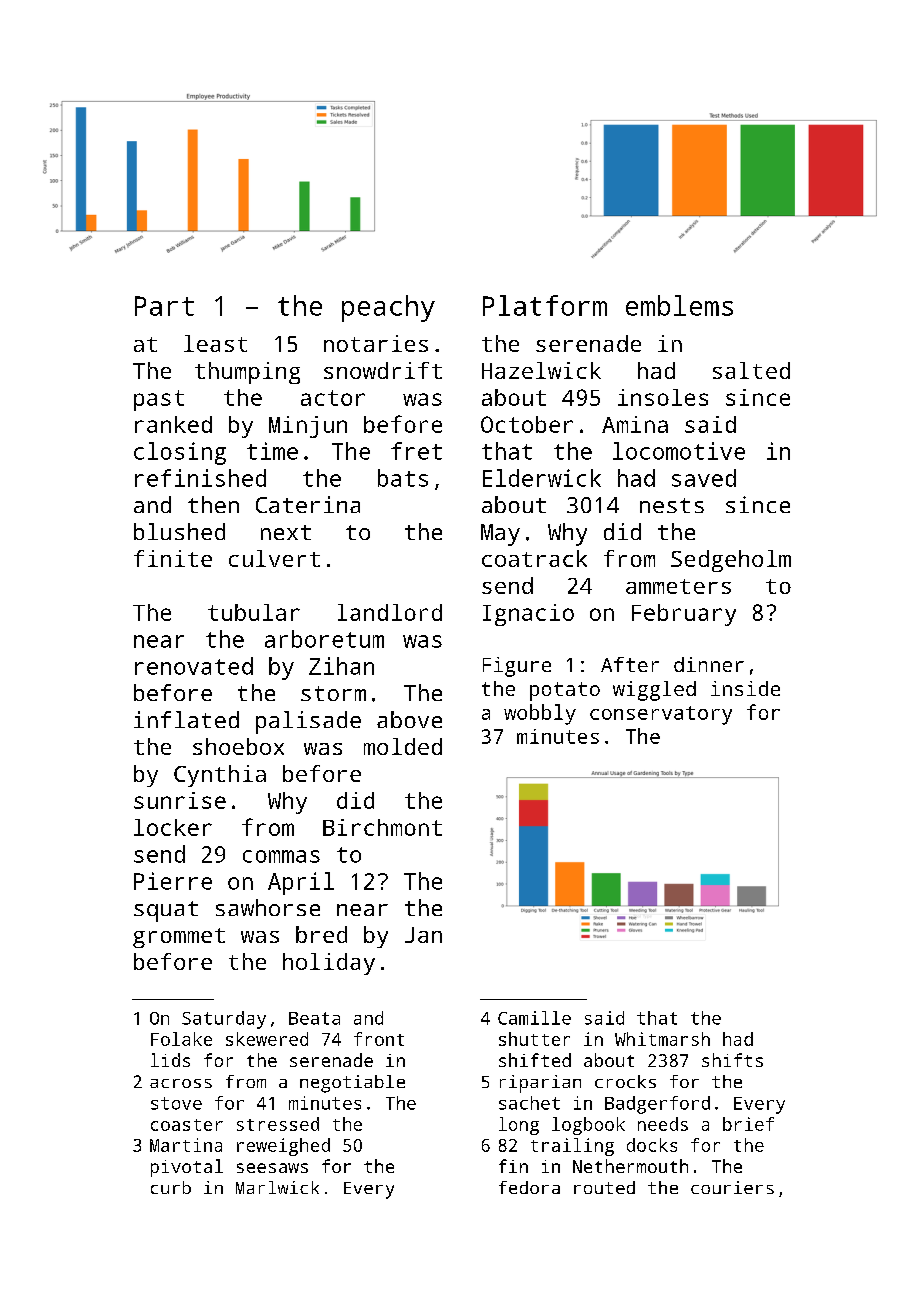  Describe the element at coordinates (383, 370) in the page. I see `snowdrift` at that location.
